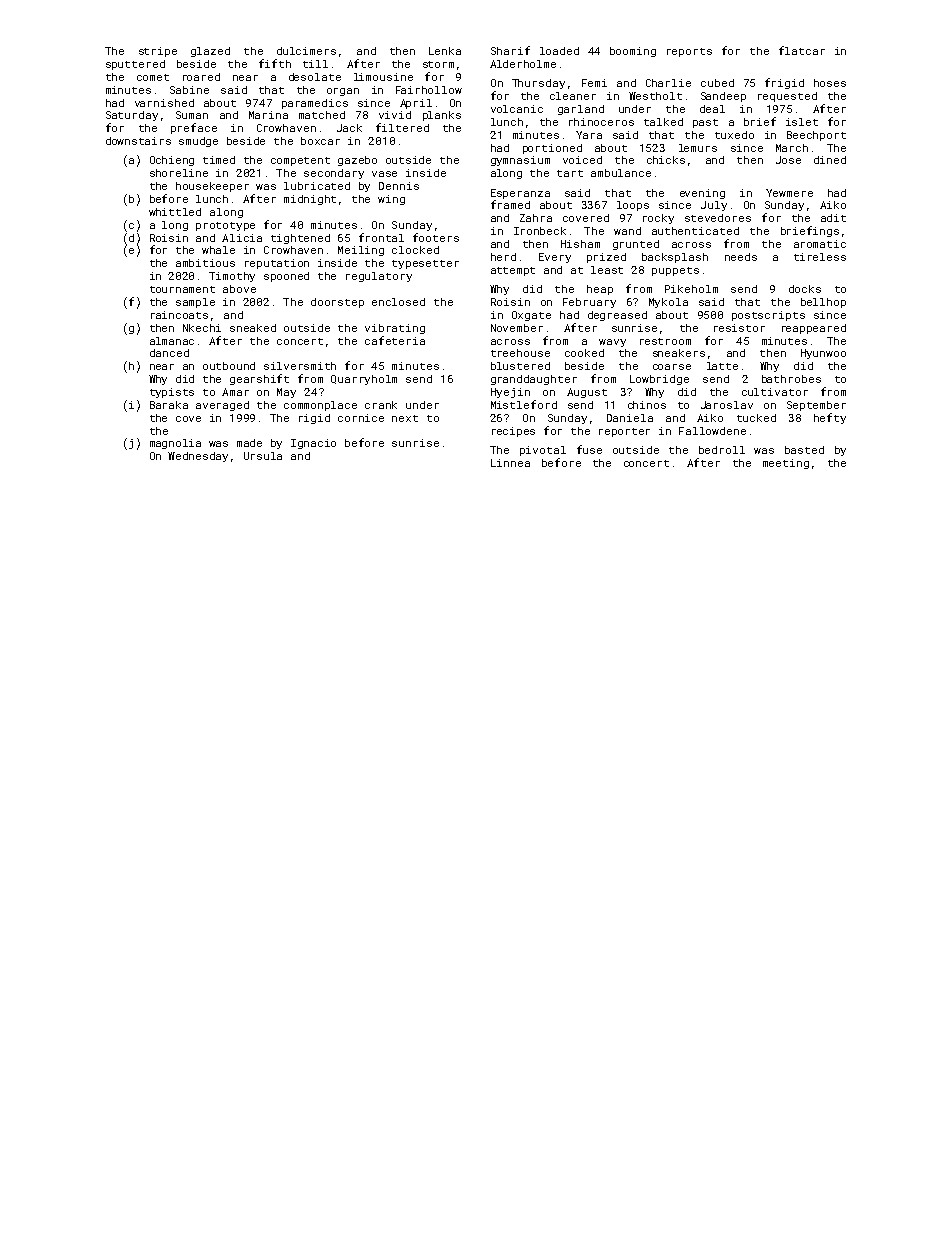 The height and width of the document is (1233, 952). What do you see at coordinates (198, 457) in the document?
I see `Wednesday` at bounding box center [198, 457].
